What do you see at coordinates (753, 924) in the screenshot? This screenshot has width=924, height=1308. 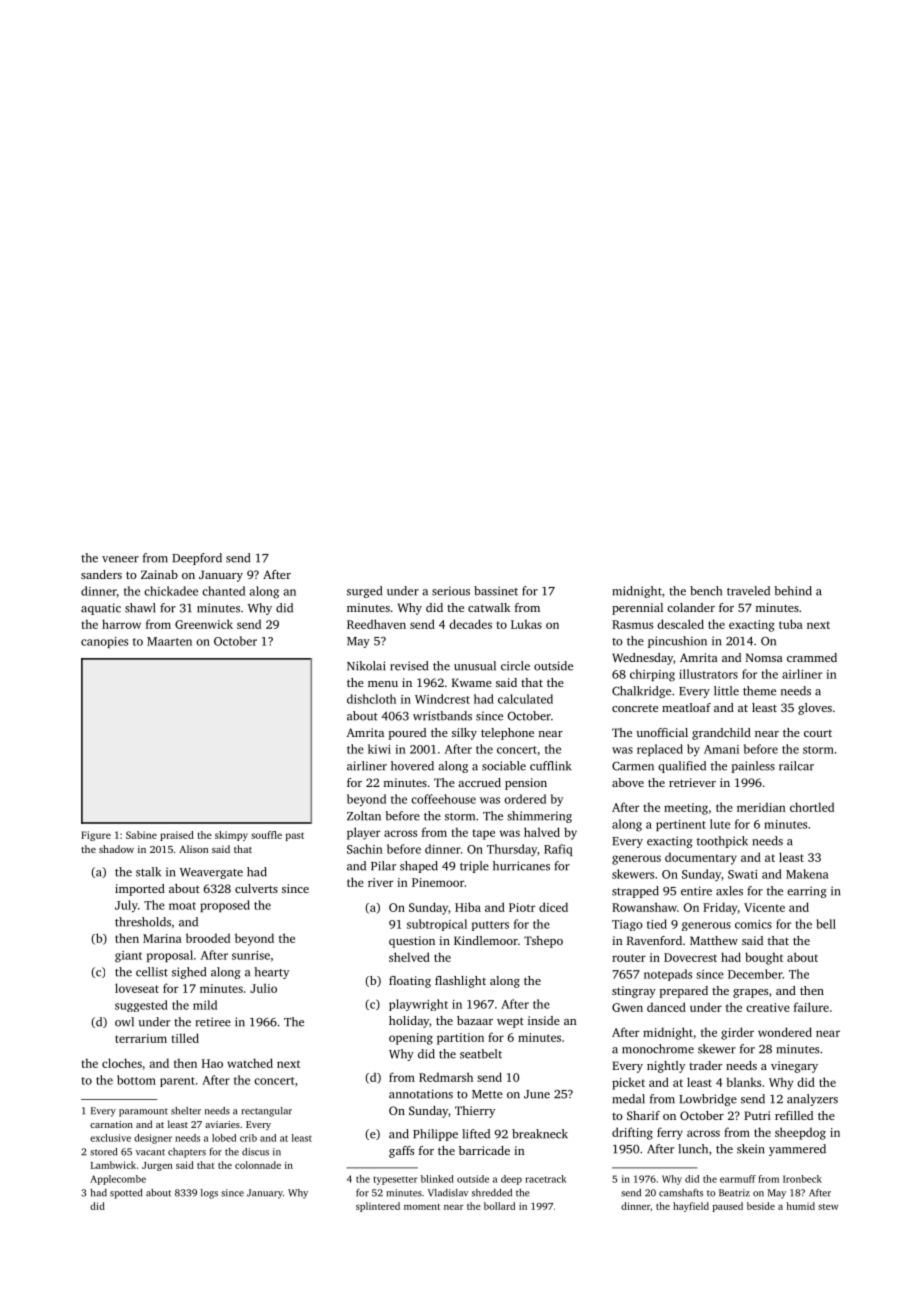 I see `comics` at bounding box center [753, 924].
